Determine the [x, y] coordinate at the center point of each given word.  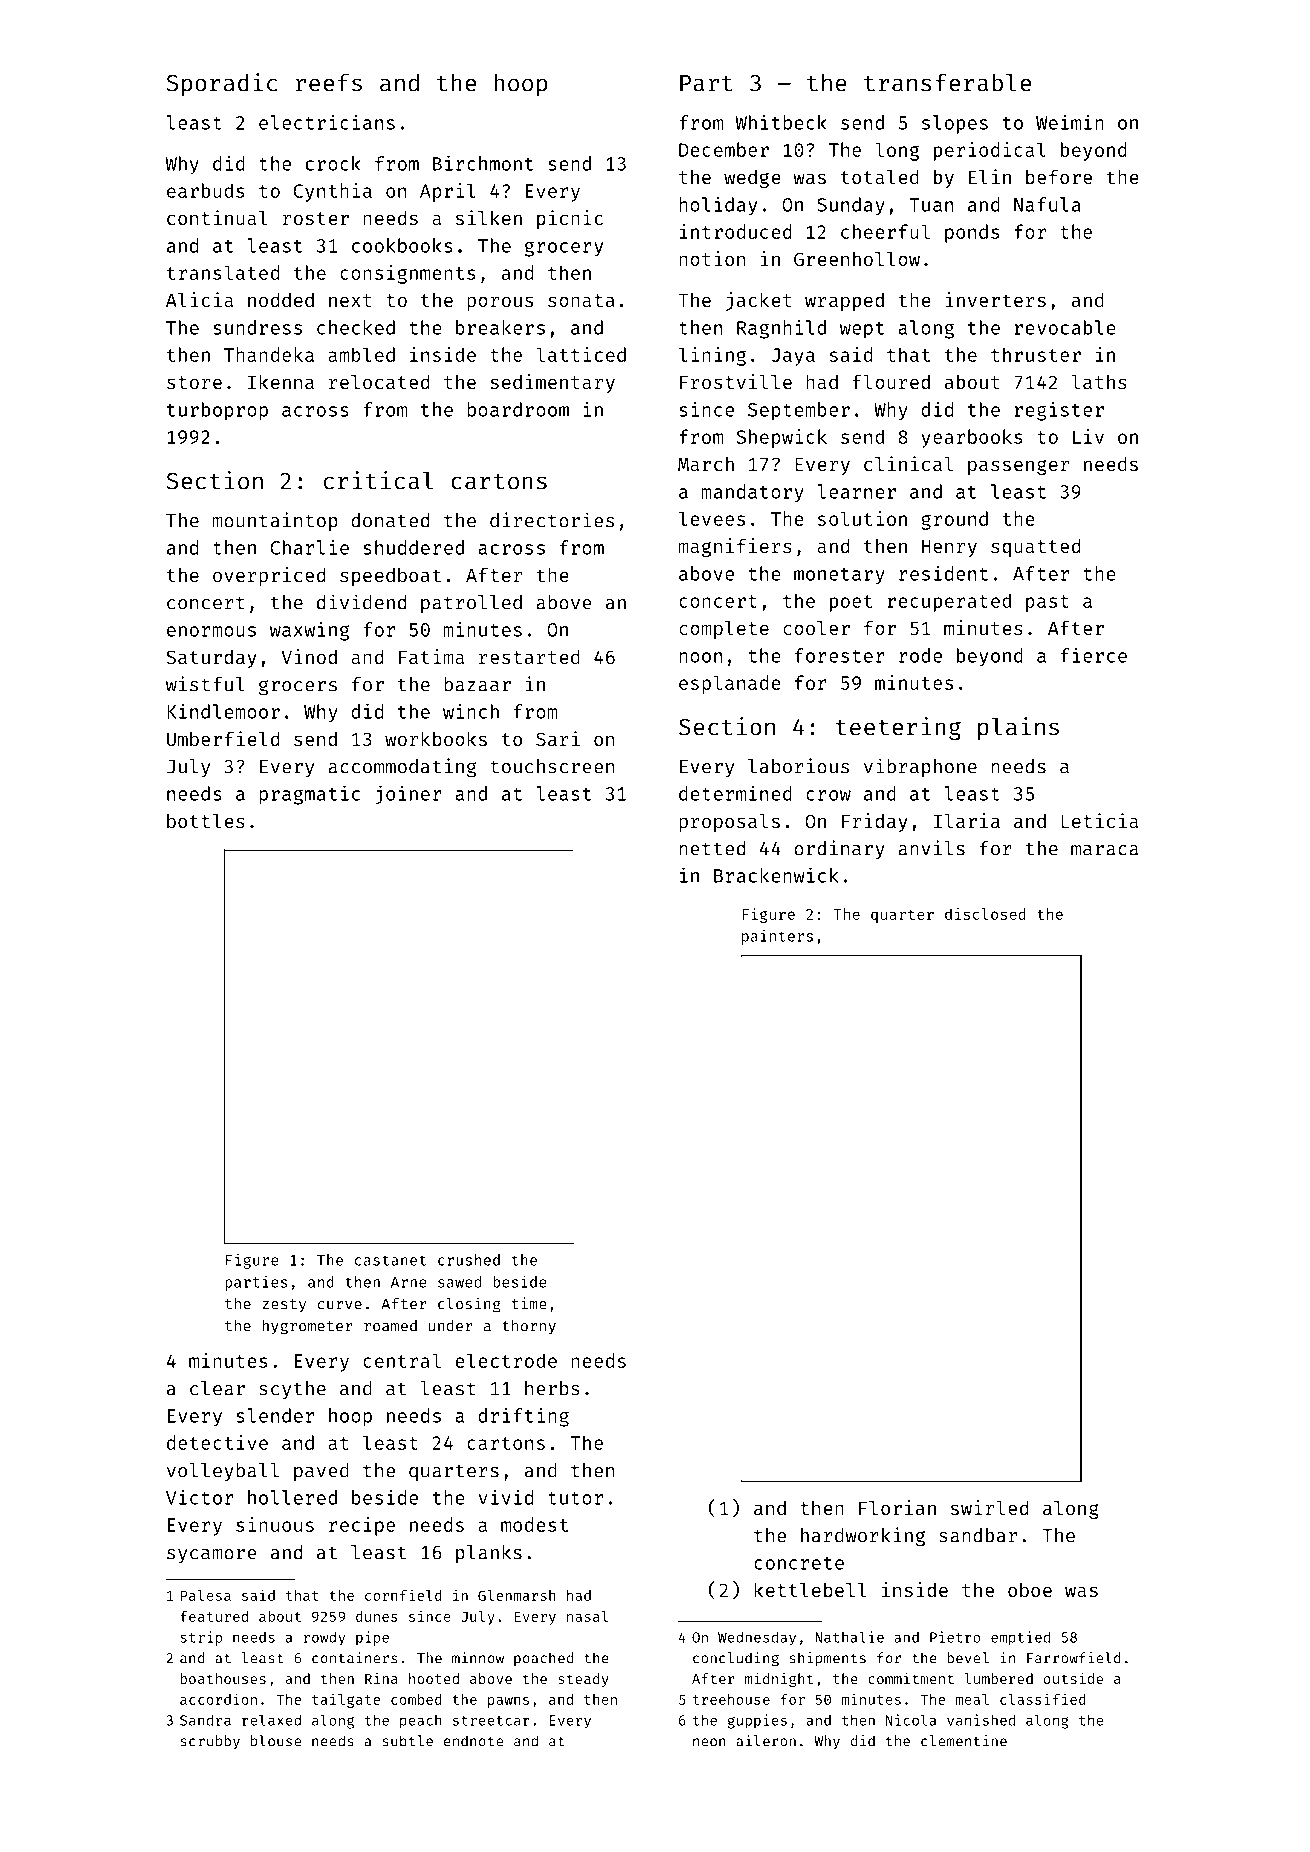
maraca [1104, 850]
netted [712, 848]
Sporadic [222, 84]
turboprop [217, 411]
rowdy [324, 1638]
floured [891, 381]
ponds [972, 233]
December [724, 149]
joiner [408, 795]
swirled [989, 1507]
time [529, 1303]
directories [552, 520]
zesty [284, 1306]
